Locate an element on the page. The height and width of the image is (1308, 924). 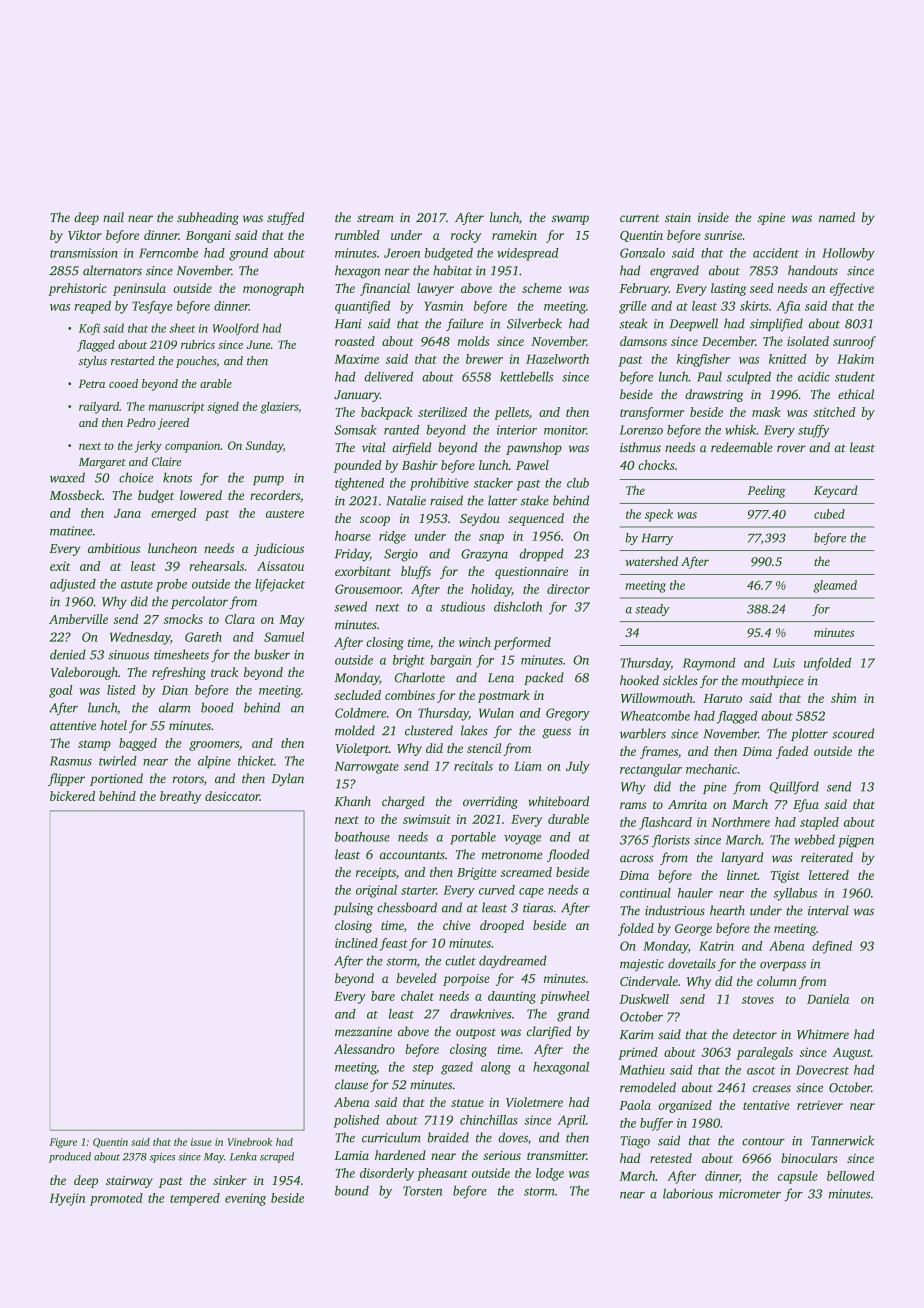
secluded is located at coordinates (357, 695).
